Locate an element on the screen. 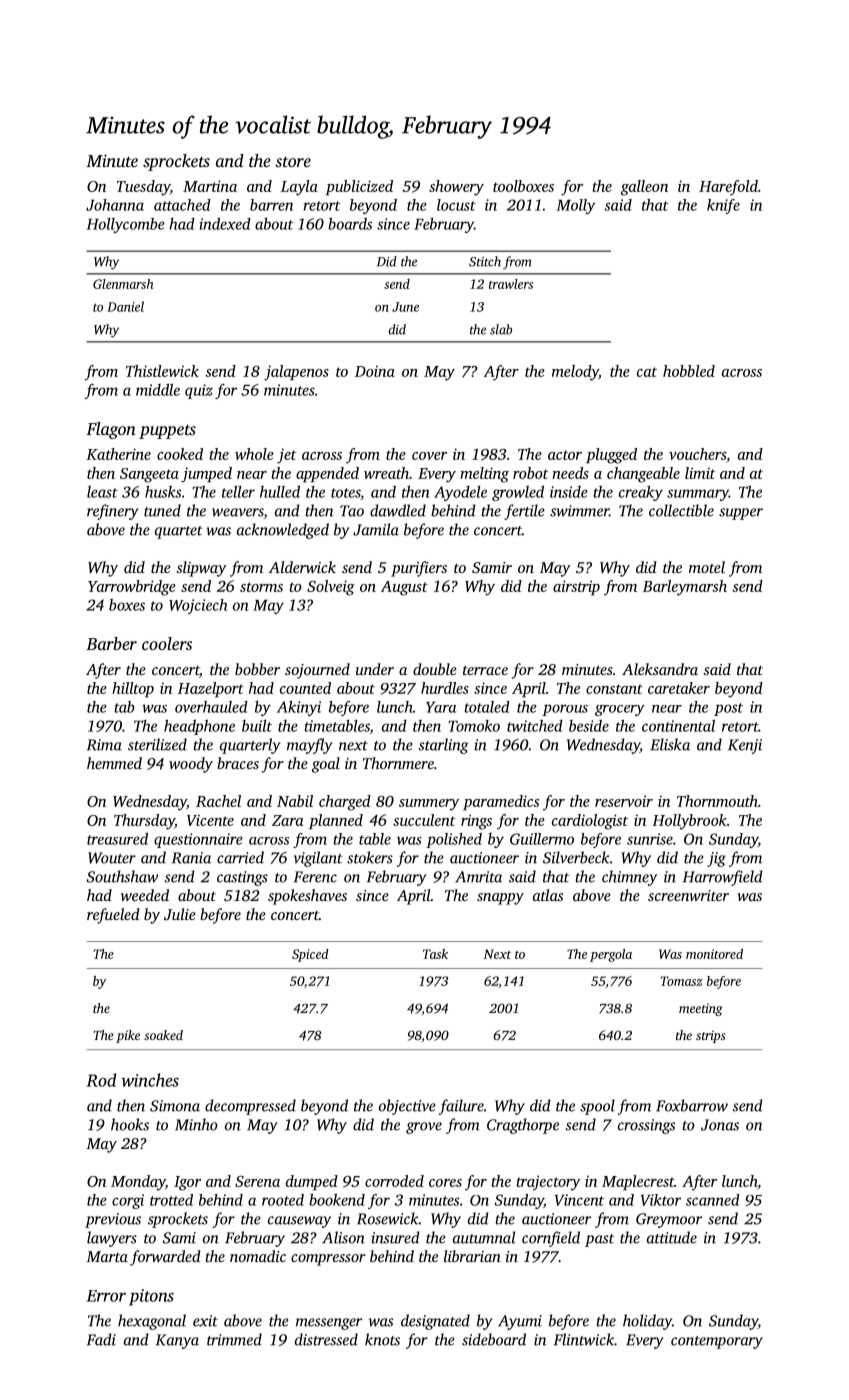 This screenshot has width=849, height=1400. Yarrowbridge is located at coordinates (132, 588).
